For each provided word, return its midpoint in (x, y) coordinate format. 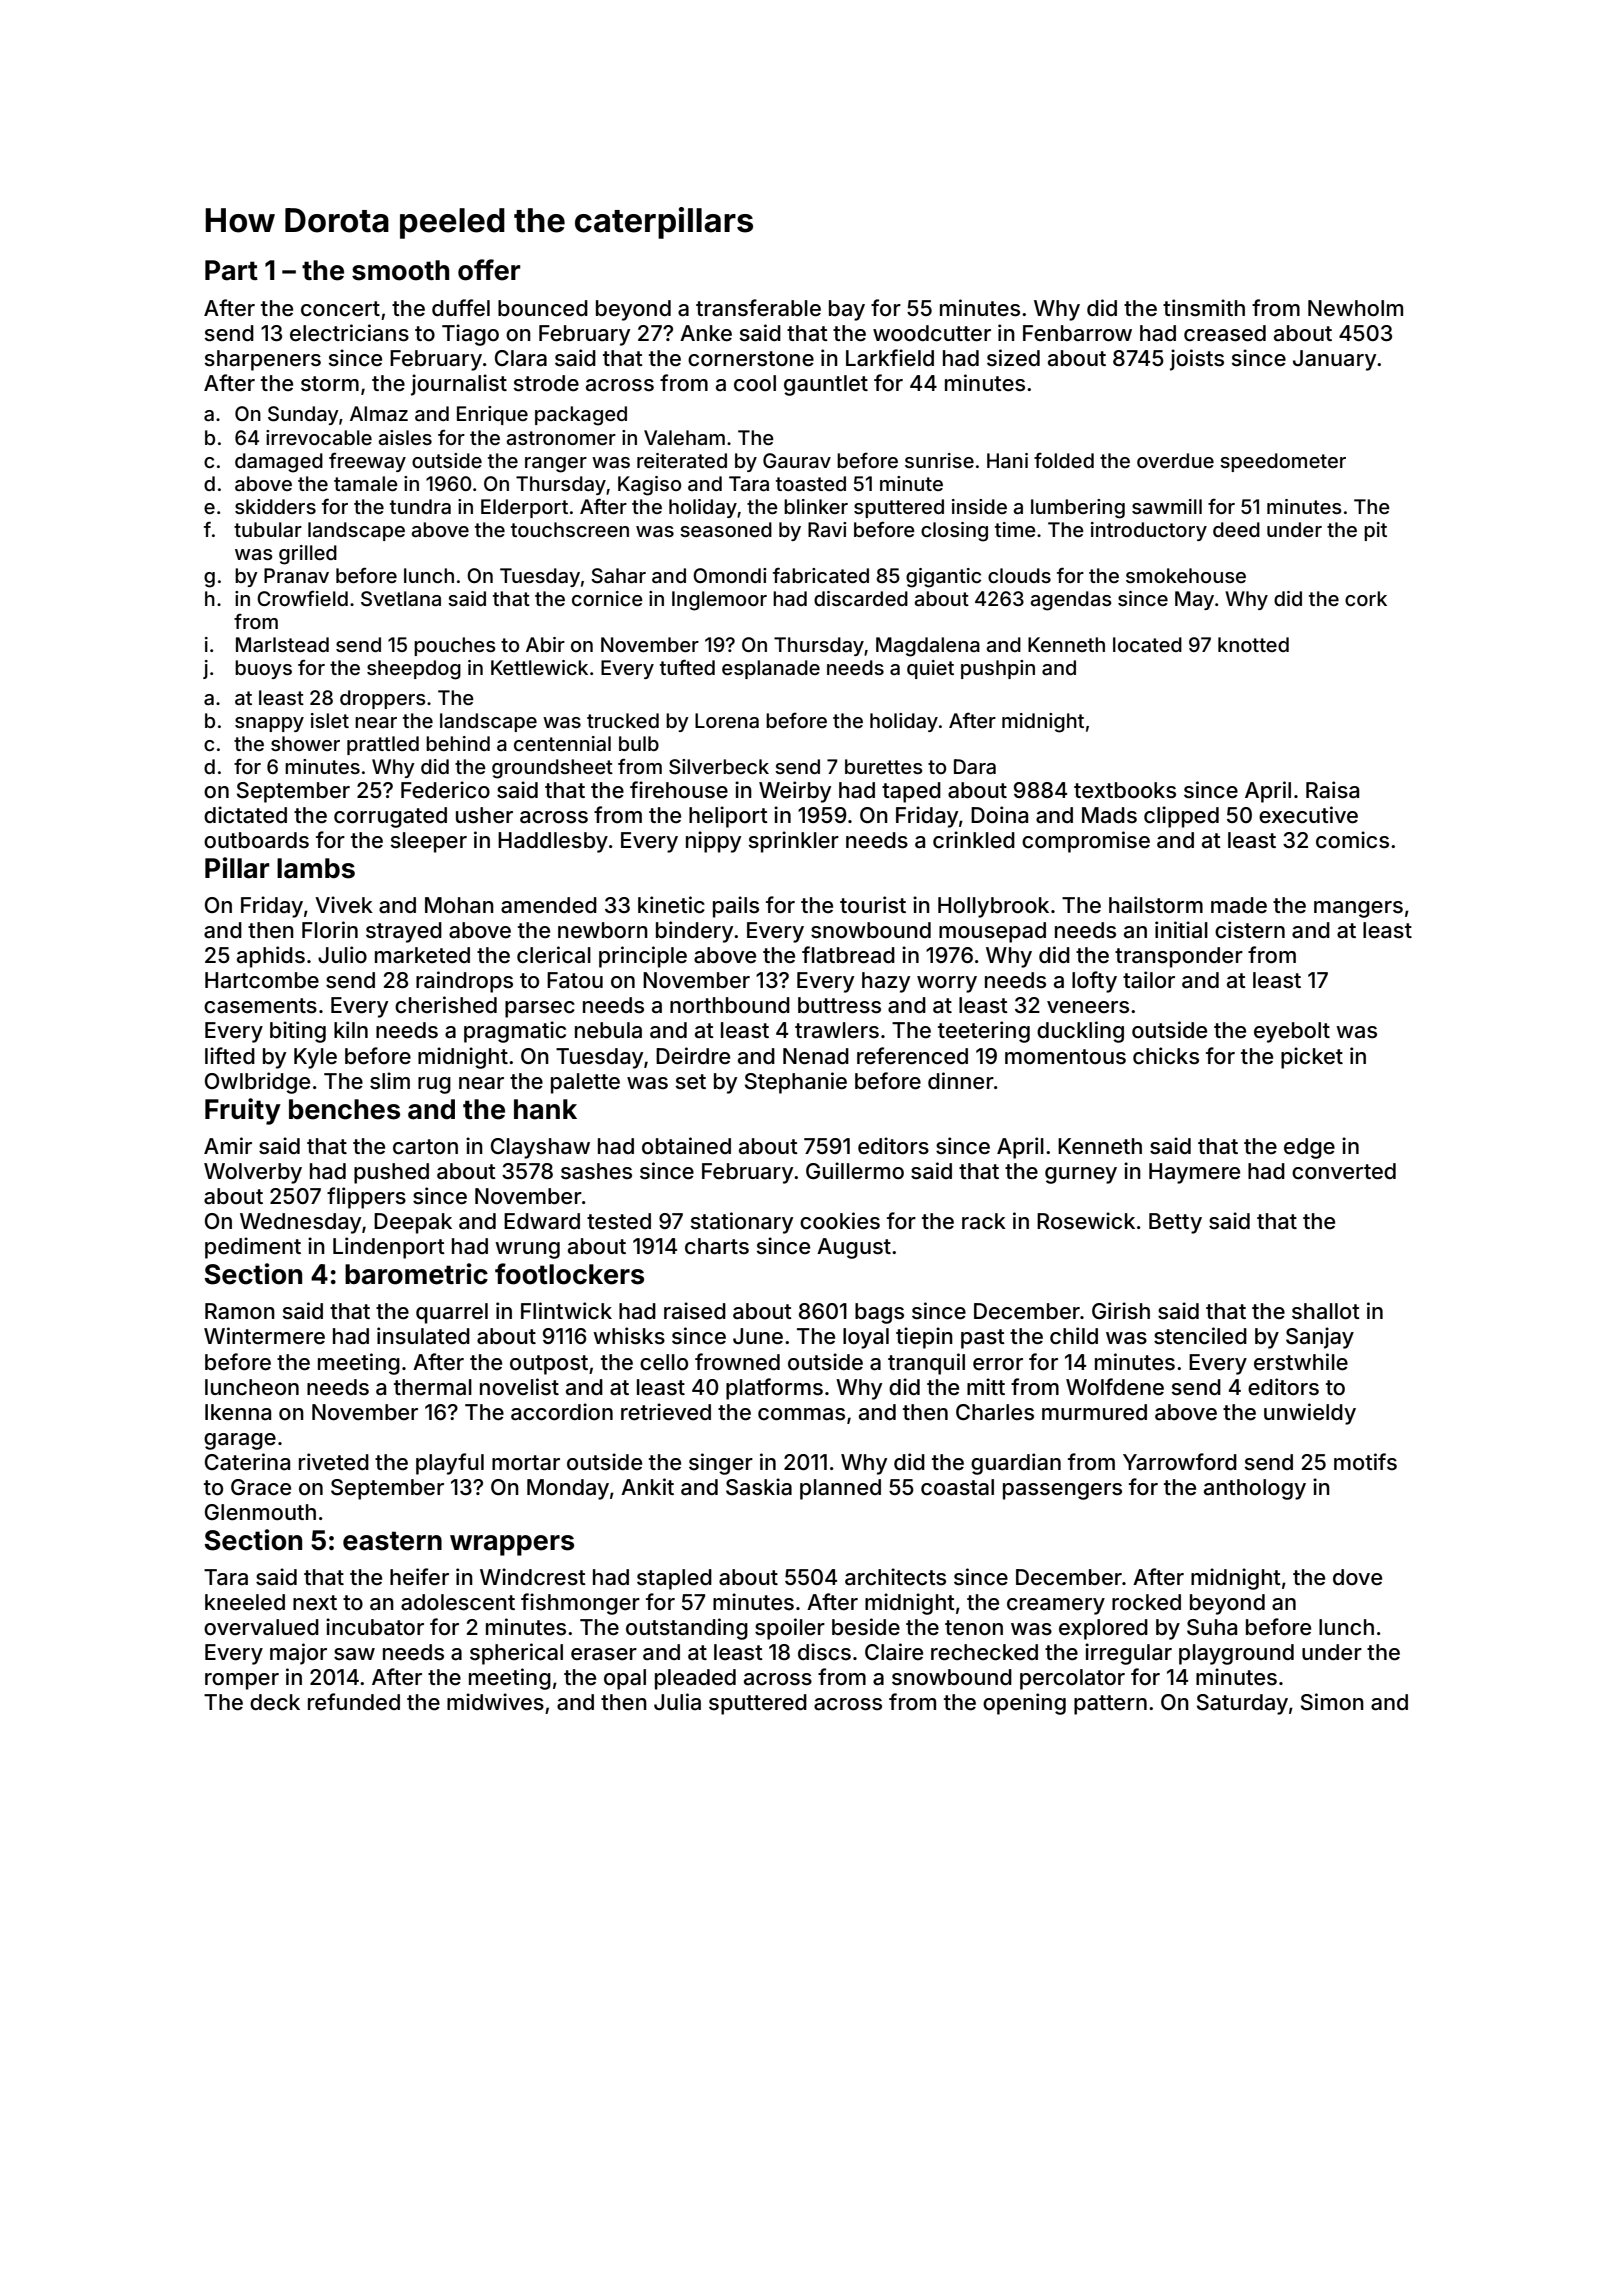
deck (275, 1702)
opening (1024, 1704)
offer (489, 270)
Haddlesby (553, 842)
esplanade (771, 669)
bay (847, 310)
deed (1236, 529)
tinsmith (1204, 308)
